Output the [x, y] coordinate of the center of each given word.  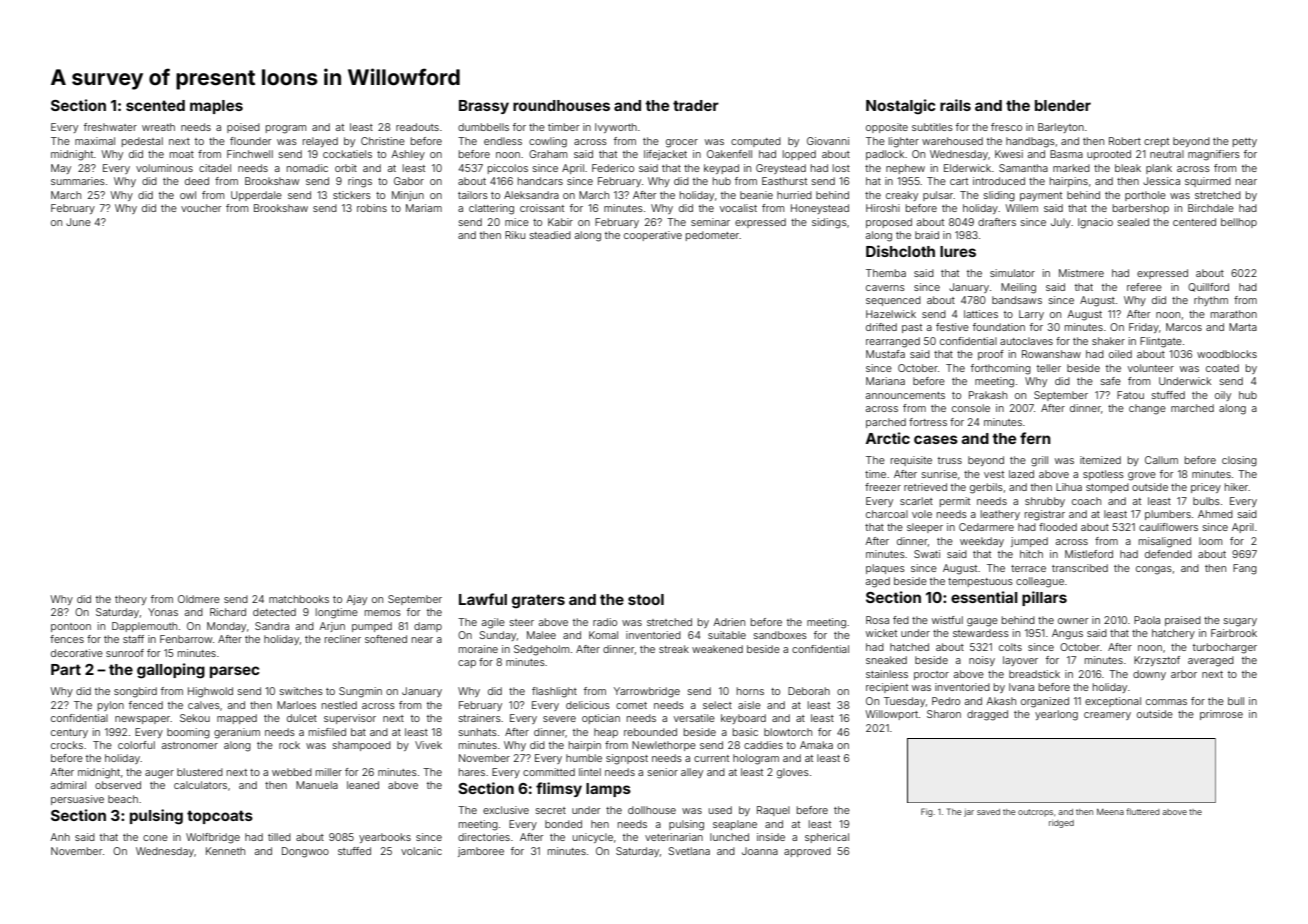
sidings [829, 223]
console [971, 408]
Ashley [408, 155]
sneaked [886, 660]
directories [484, 837]
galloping [171, 671]
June [78, 222]
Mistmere [1081, 273]
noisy [982, 661]
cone [155, 838]
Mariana [885, 381]
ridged [1061, 824]
